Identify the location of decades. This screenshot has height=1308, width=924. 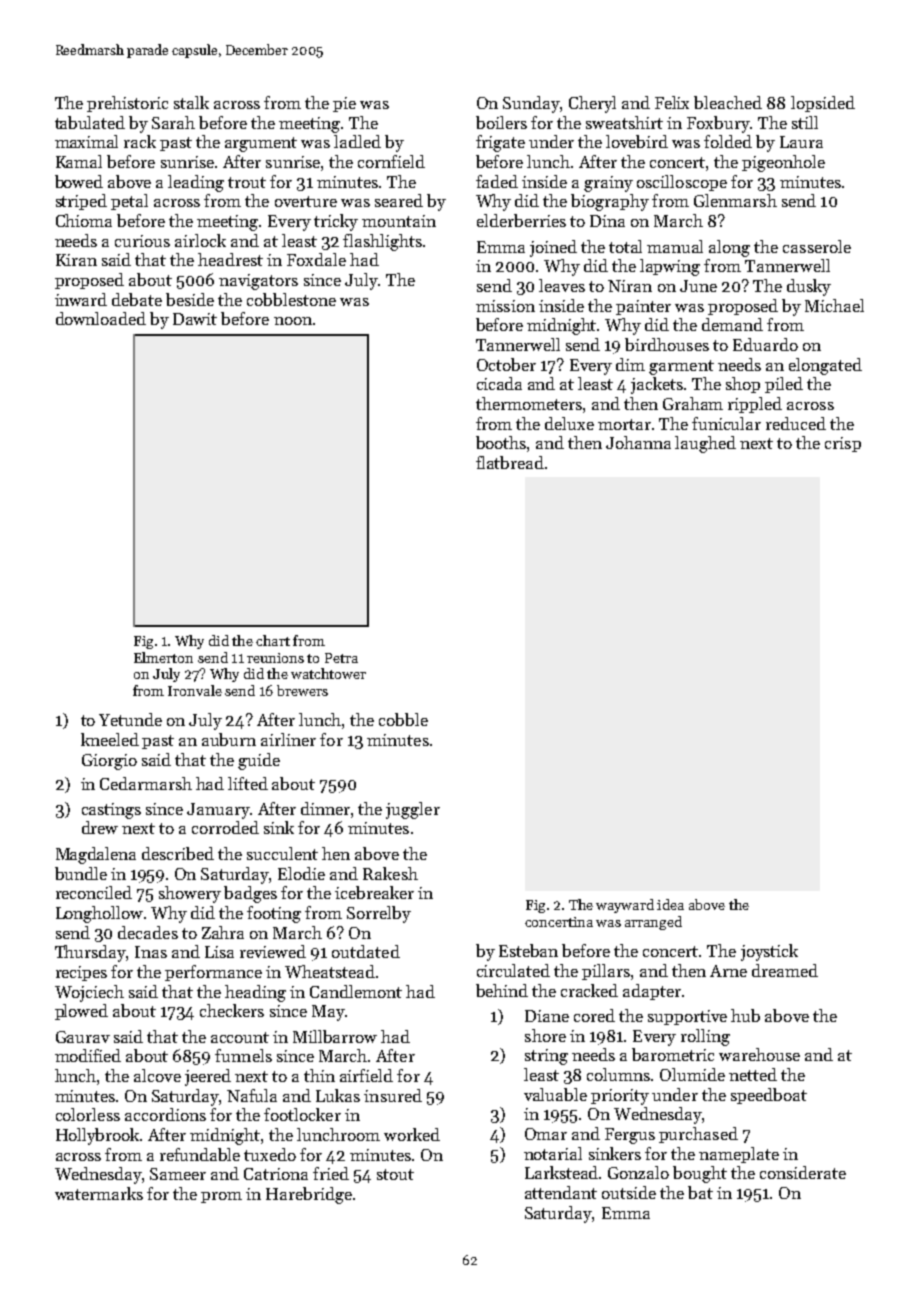
(148, 932).
